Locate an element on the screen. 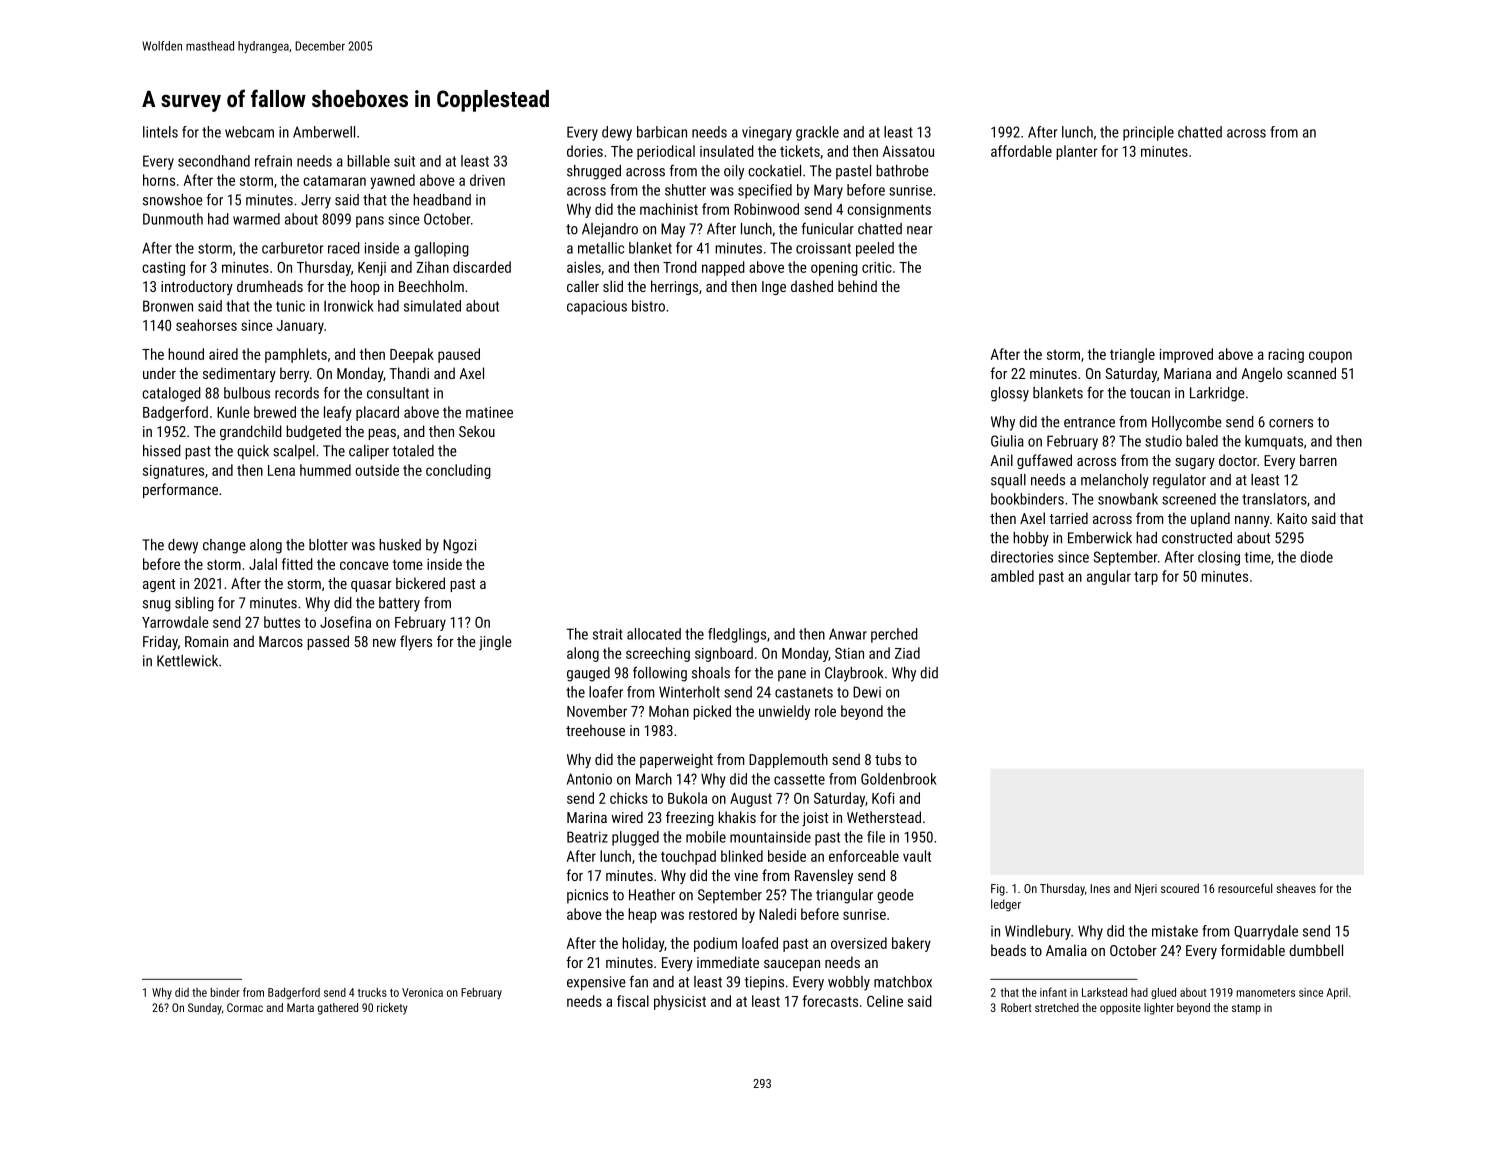 The image size is (1506, 1164). tubs is located at coordinates (888, 759).
